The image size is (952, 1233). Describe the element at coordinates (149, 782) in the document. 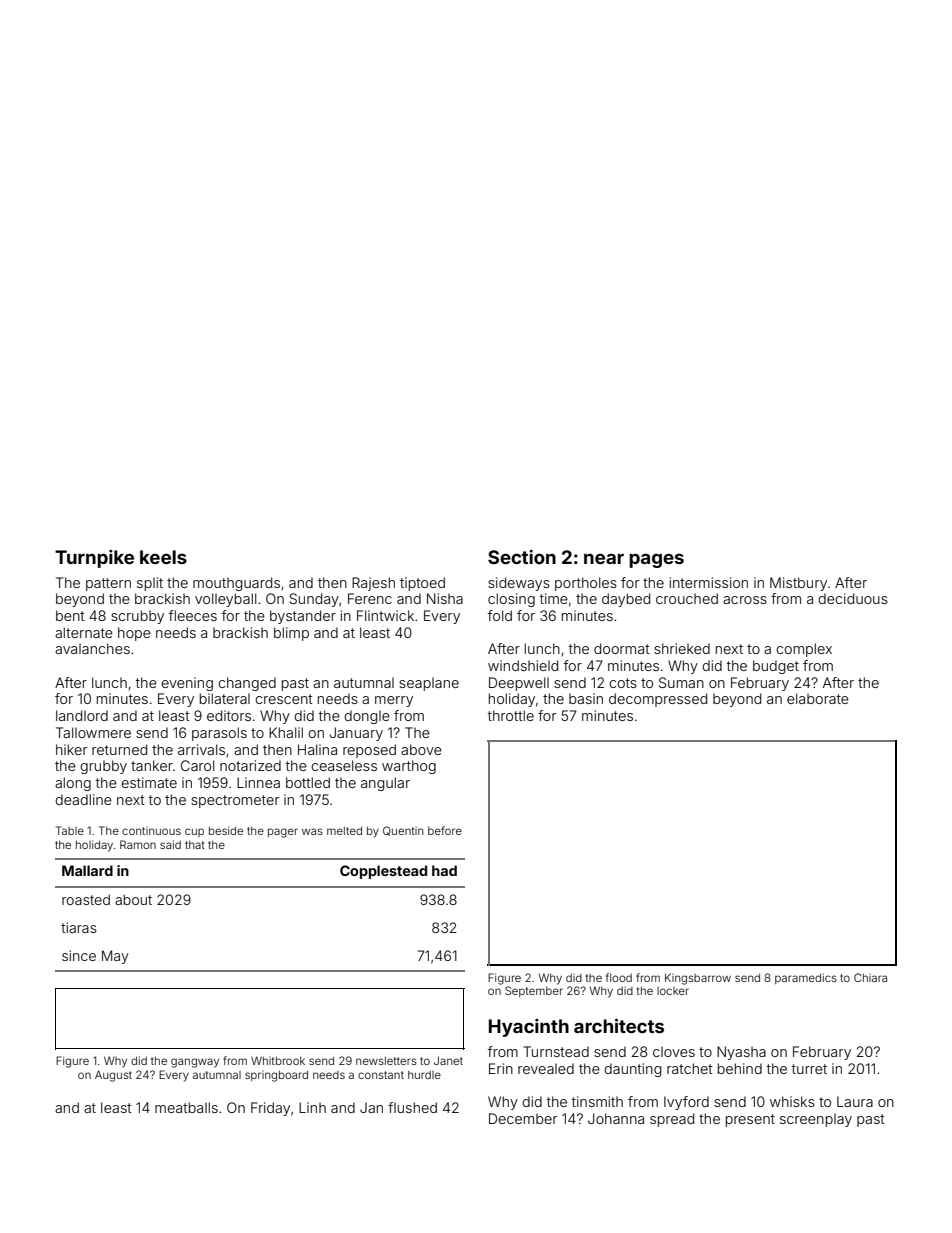

I see `estimate` at that location.
